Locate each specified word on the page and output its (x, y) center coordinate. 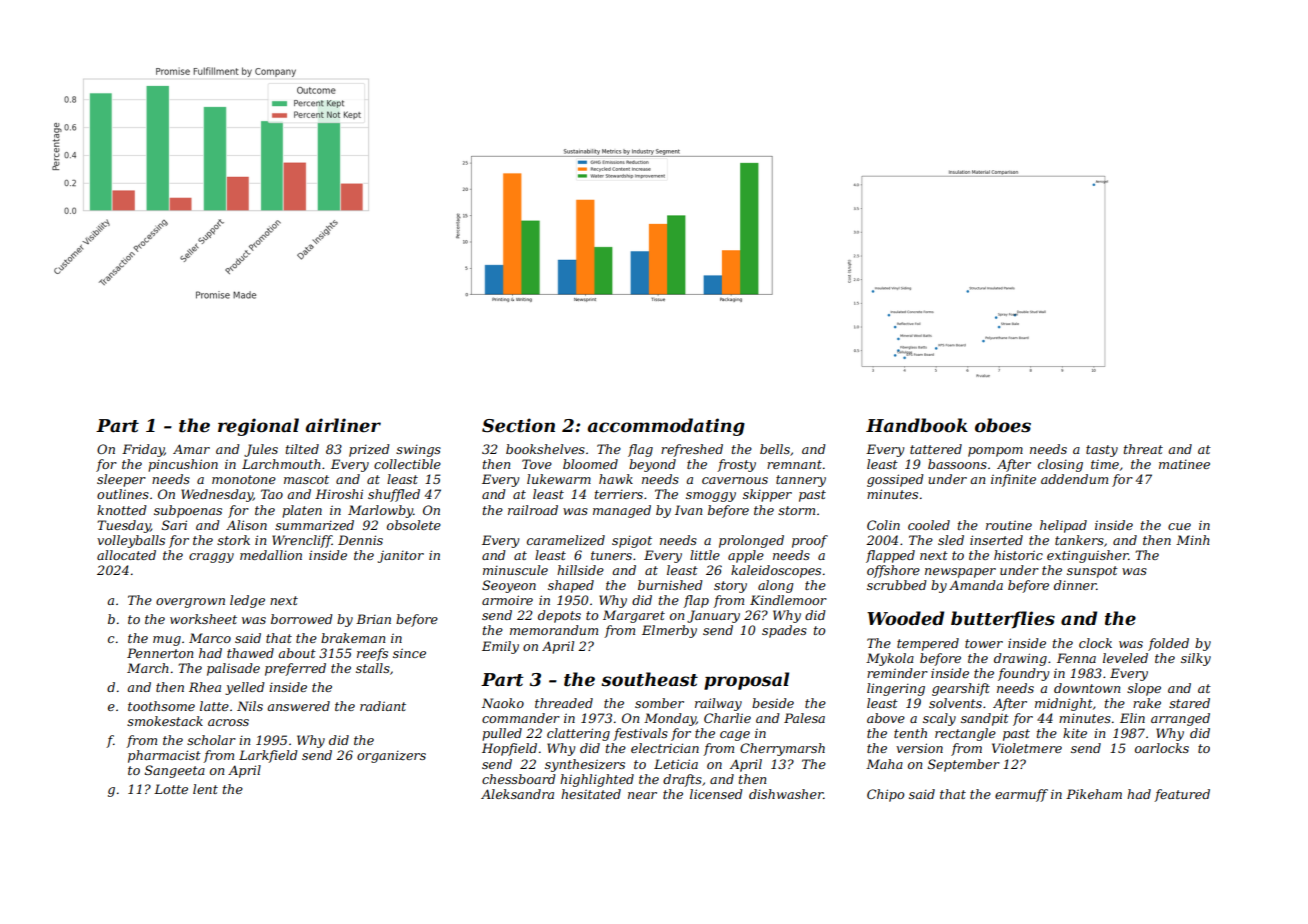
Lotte (171, 789)
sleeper (121, 480)
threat (1143, 449)
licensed (716, 794)
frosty (736, 465)
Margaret (634, 616)
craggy (211, 558)
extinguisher (1087, 556)
